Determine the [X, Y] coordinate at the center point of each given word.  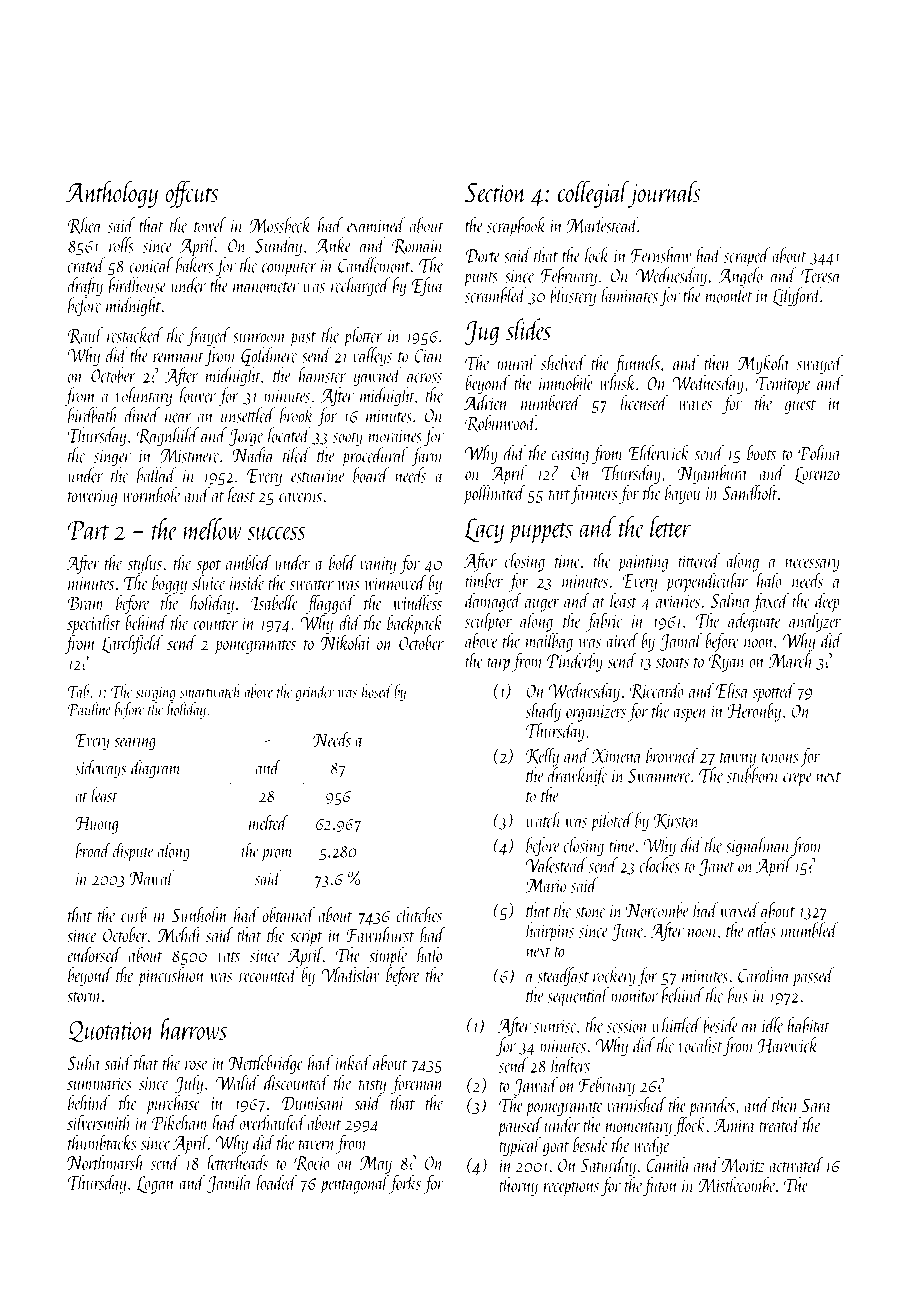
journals [665, 194]
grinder [315, 692]
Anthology [112, 194]
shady [543, 712]
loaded [277, 1182]
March [790, 660]
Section [496, 193]
